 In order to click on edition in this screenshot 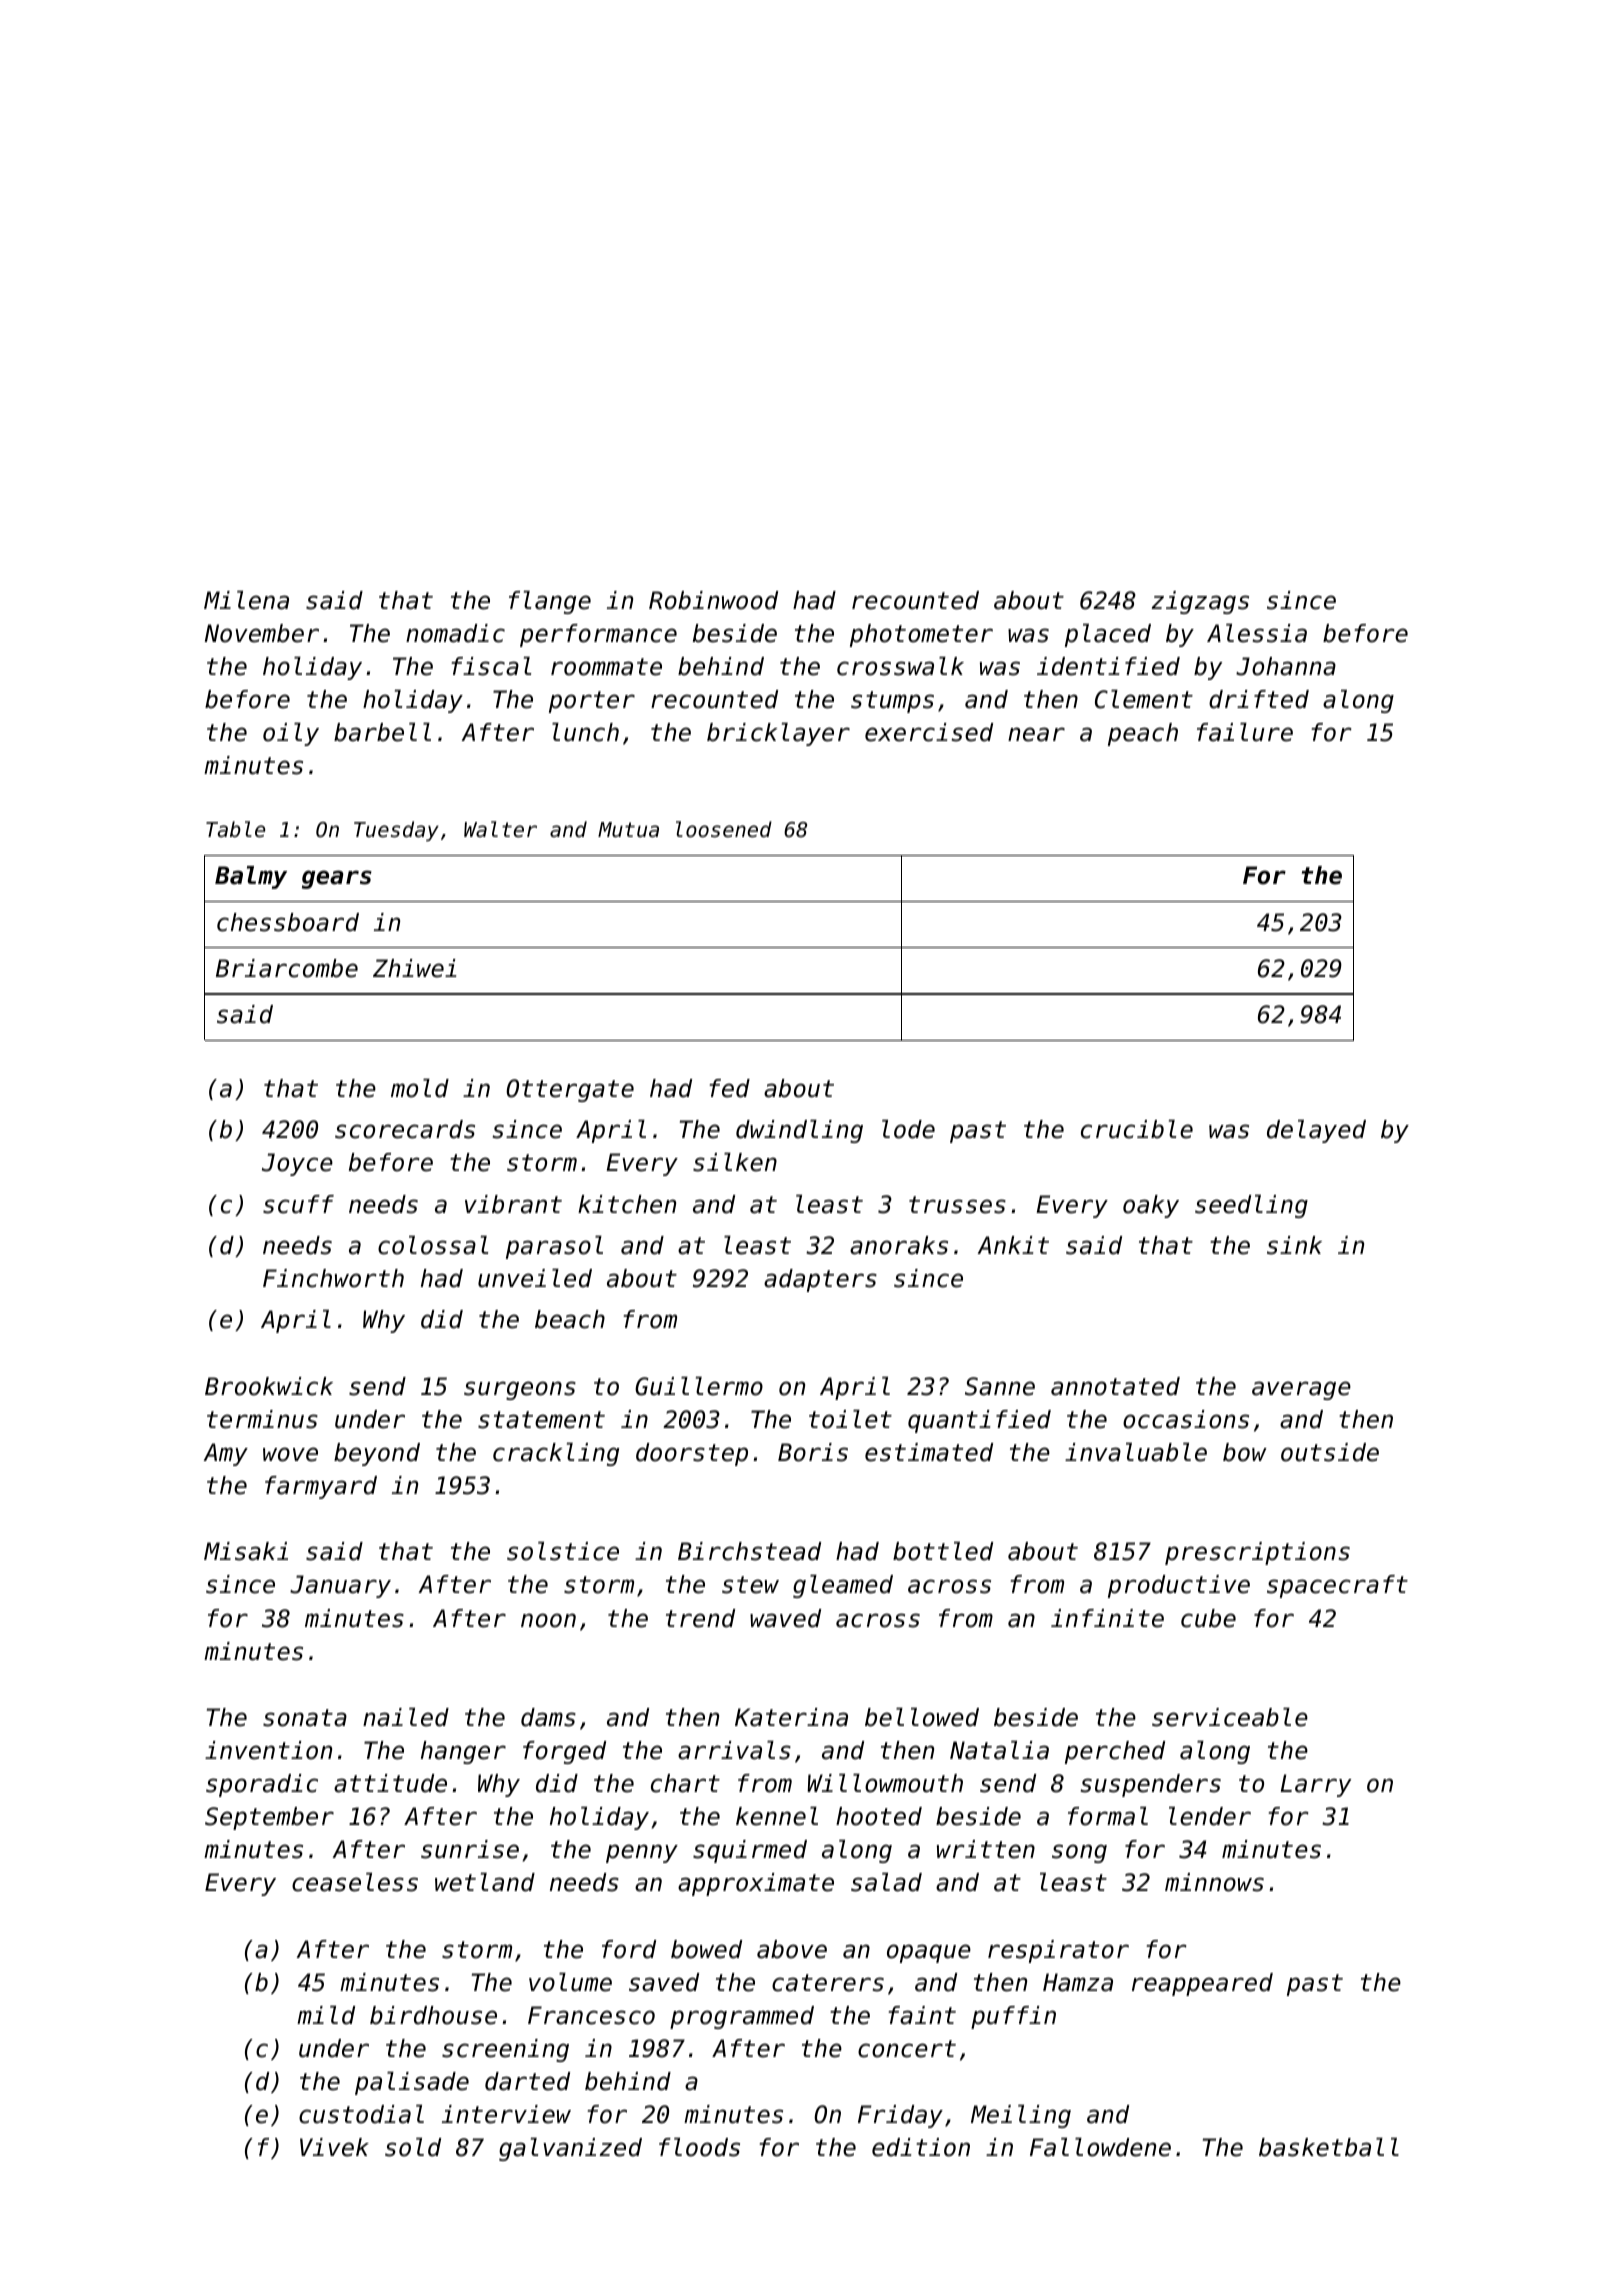, I will do `click(921, 2147)`.
